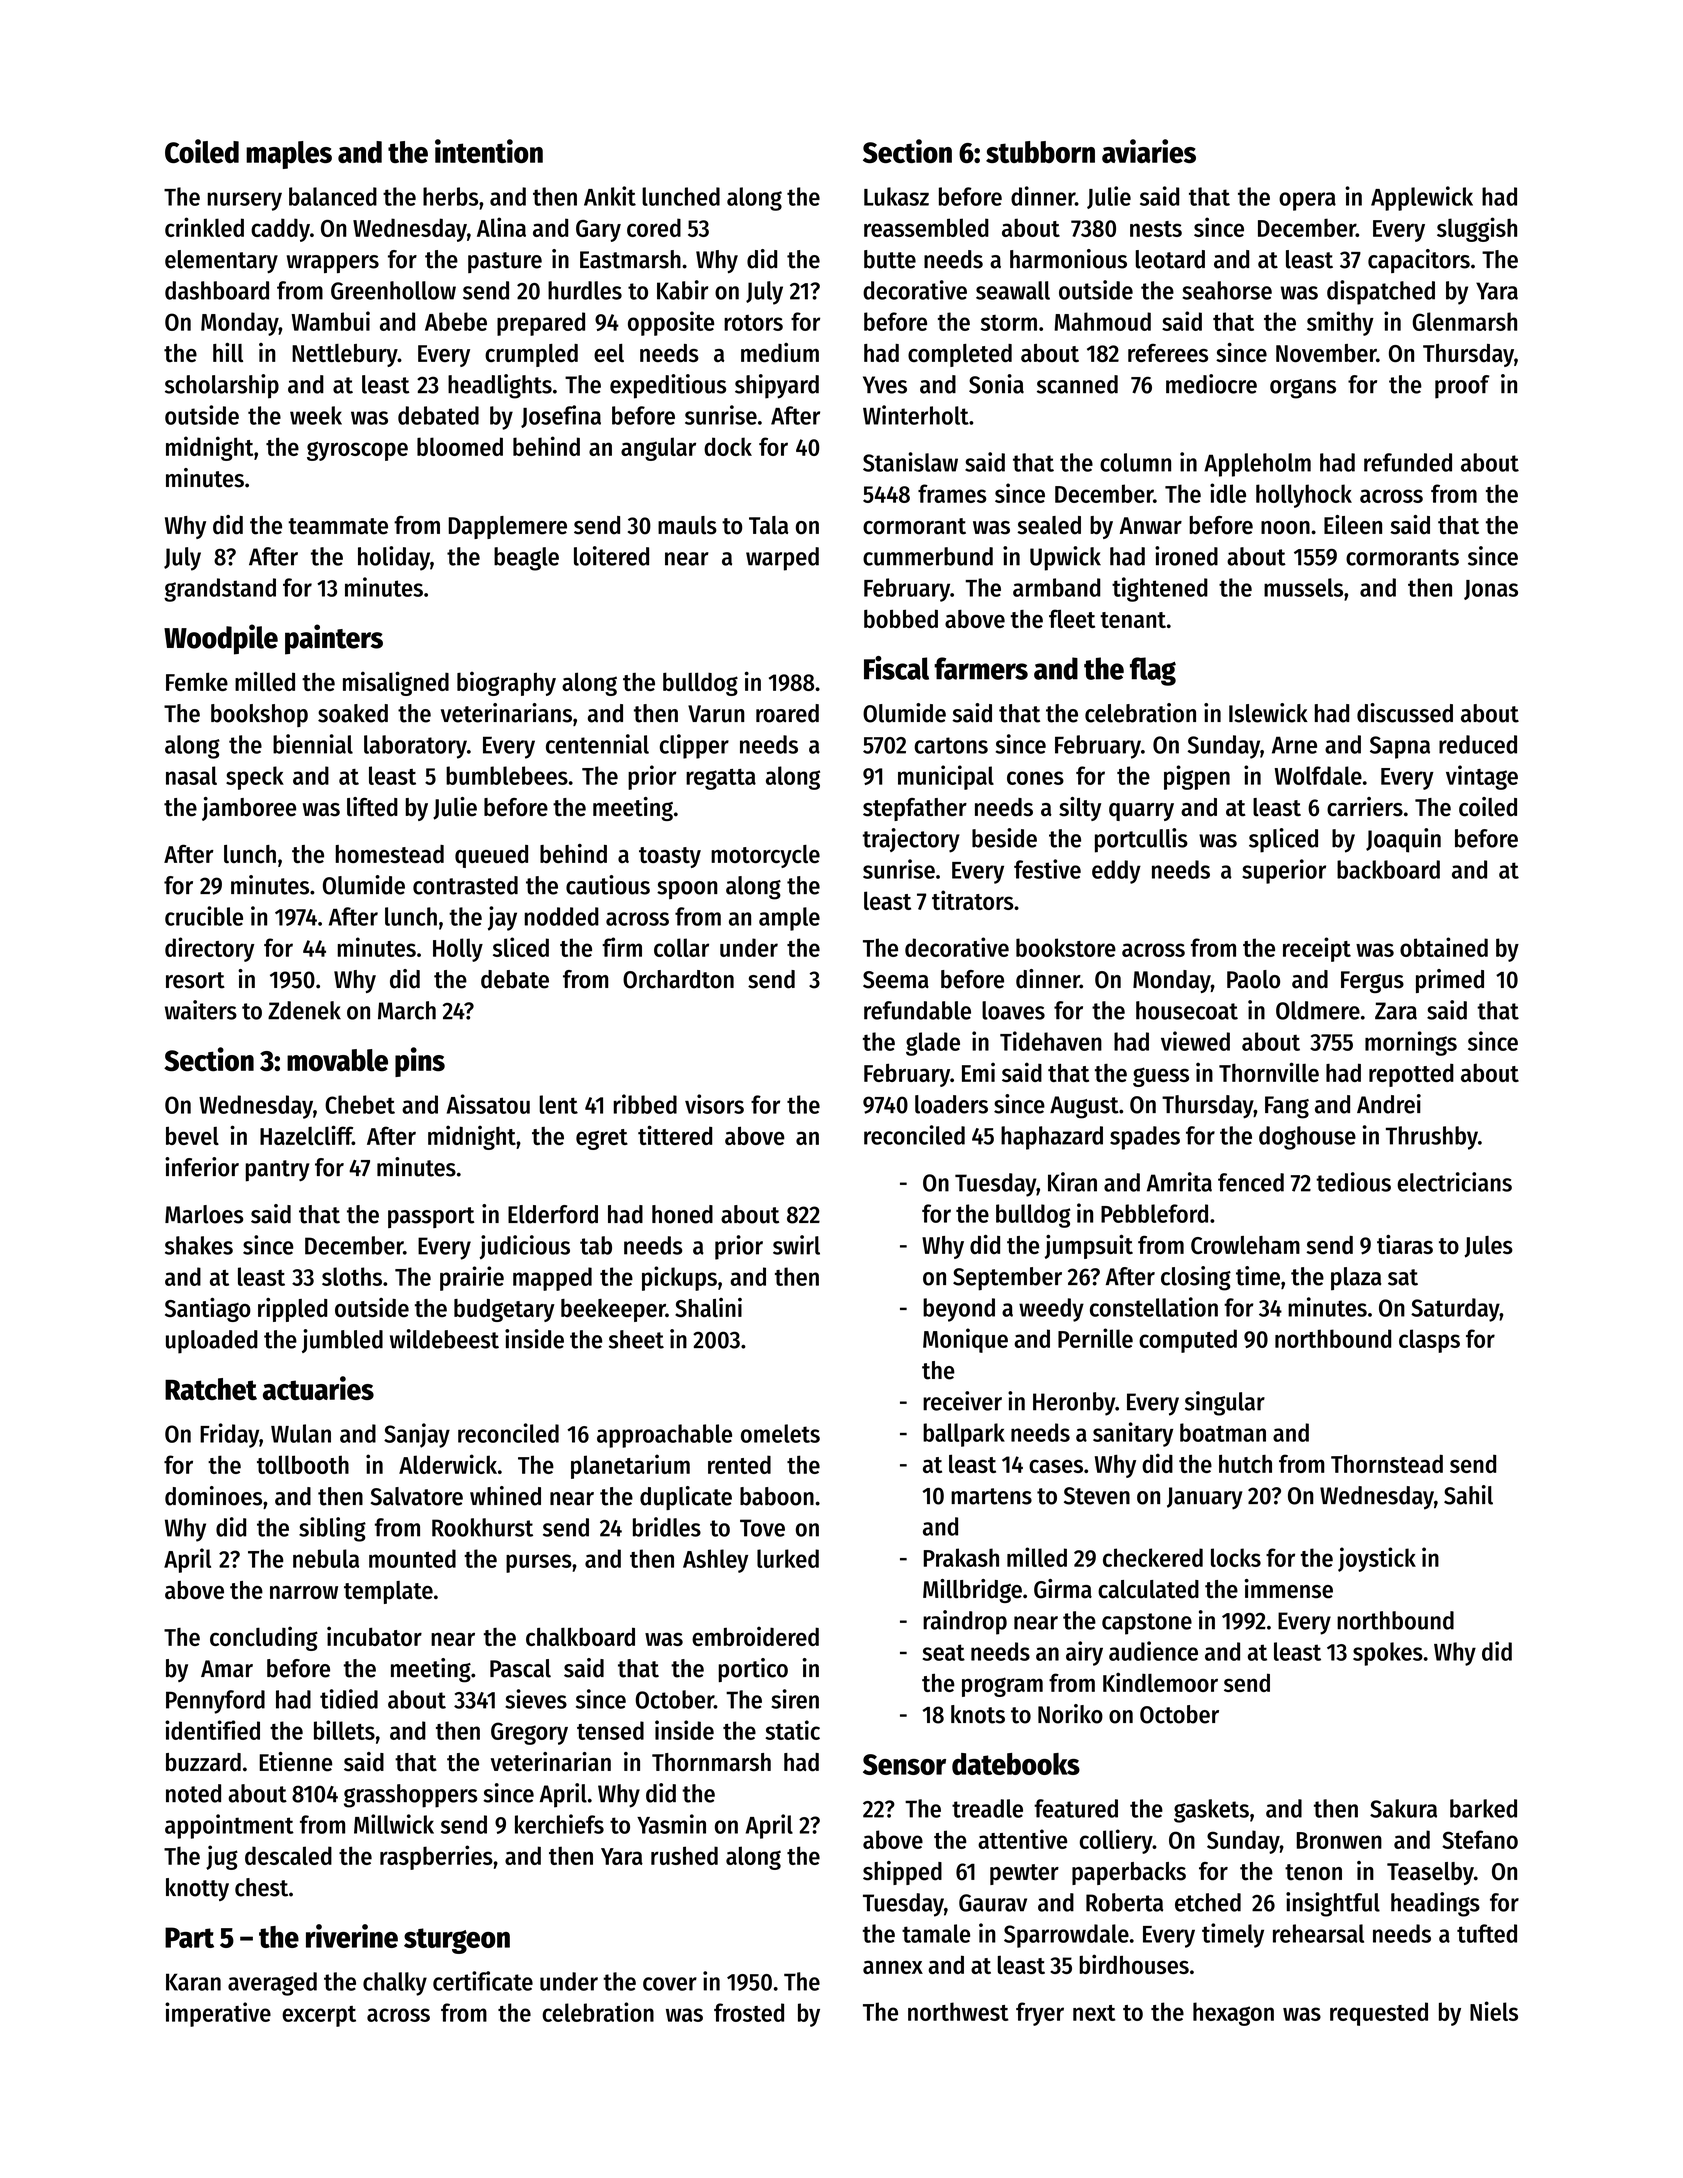 Image resolution: width=1683 pixels, height=2178 pixels. What do you see at coordinates (987, 1808) in the screenshot?
I see `treadle` at bounding box center [987, 1808].
